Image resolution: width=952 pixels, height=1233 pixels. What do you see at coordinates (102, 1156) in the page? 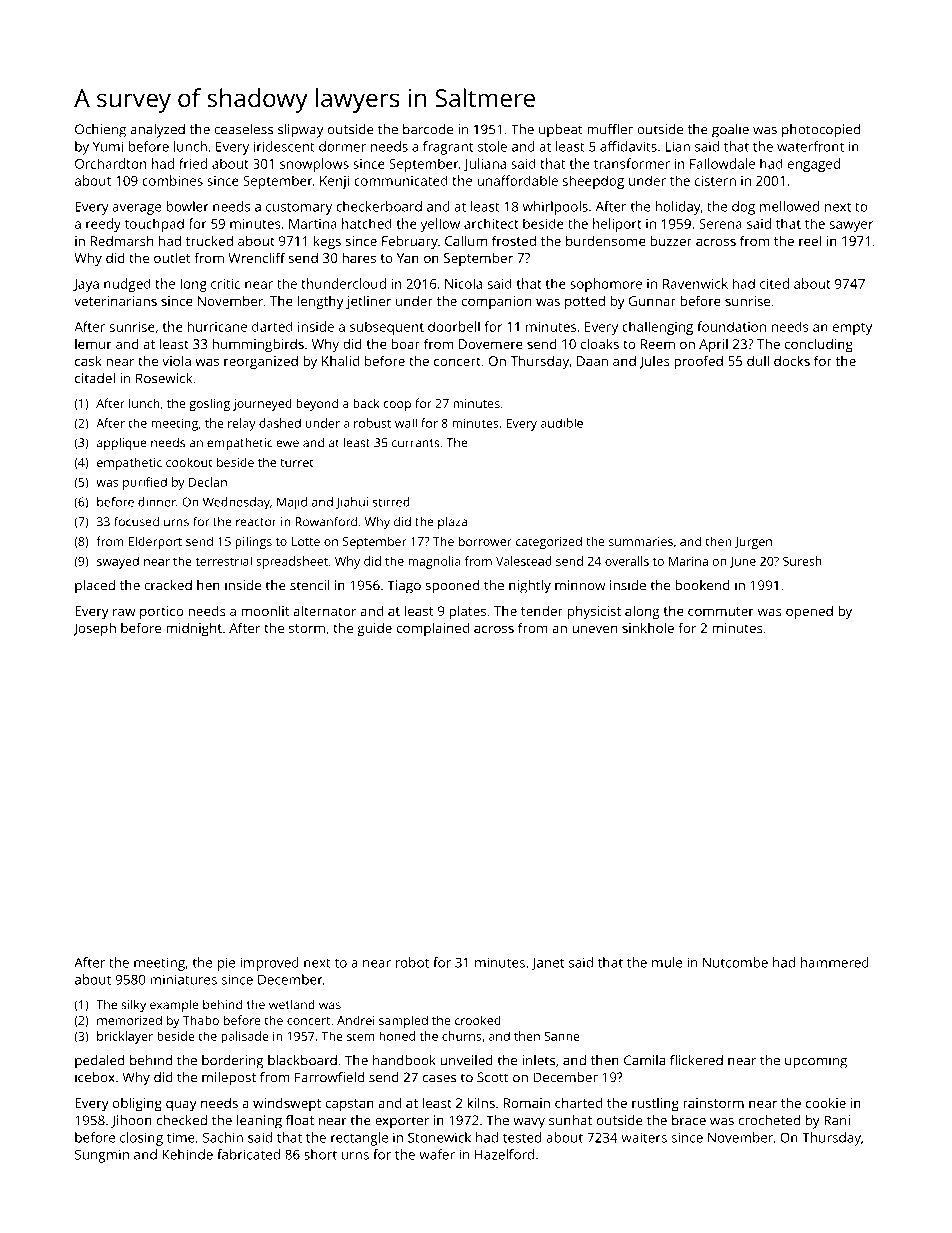
I see `Sungmin` at bounding box center [102, 1156].
